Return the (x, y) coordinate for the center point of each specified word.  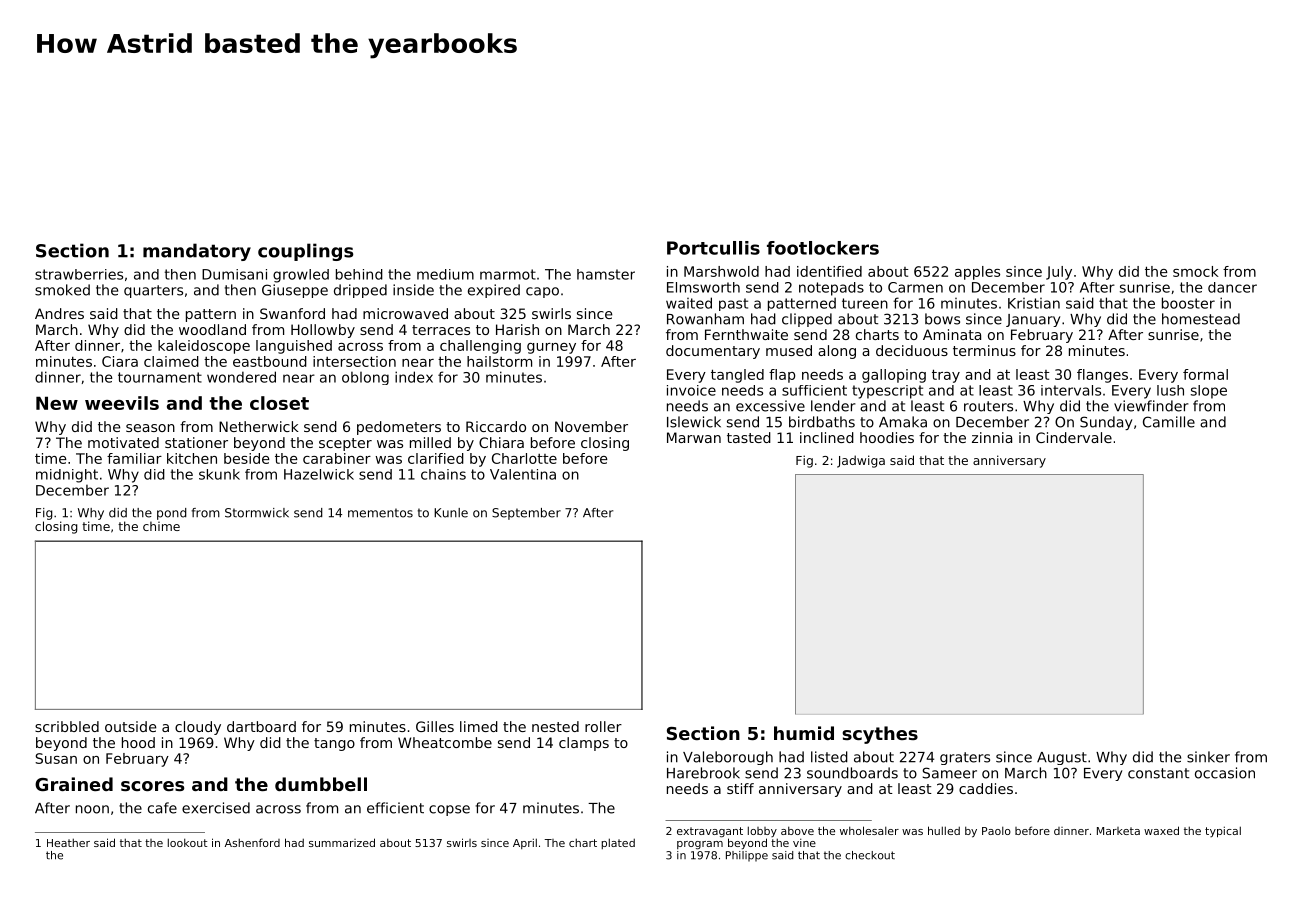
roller (603, 726)
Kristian (1034, 303)
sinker (1208, 757)
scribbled (67, 726)
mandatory (197, 252)
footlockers (823, 248)
